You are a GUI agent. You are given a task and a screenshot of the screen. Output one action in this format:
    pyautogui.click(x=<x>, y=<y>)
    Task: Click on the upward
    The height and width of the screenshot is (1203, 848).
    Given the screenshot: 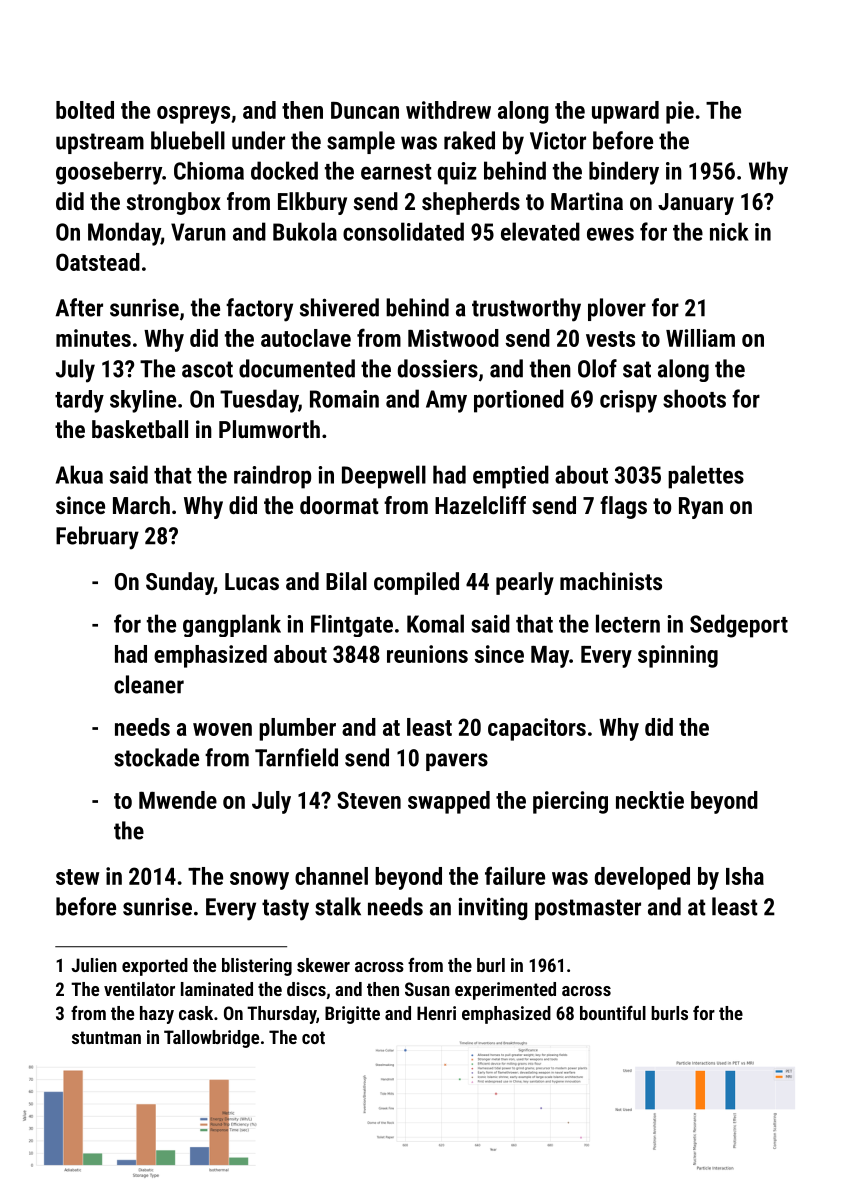 What is the action you would take?
    pyautogui.click(x=625, y=112)
